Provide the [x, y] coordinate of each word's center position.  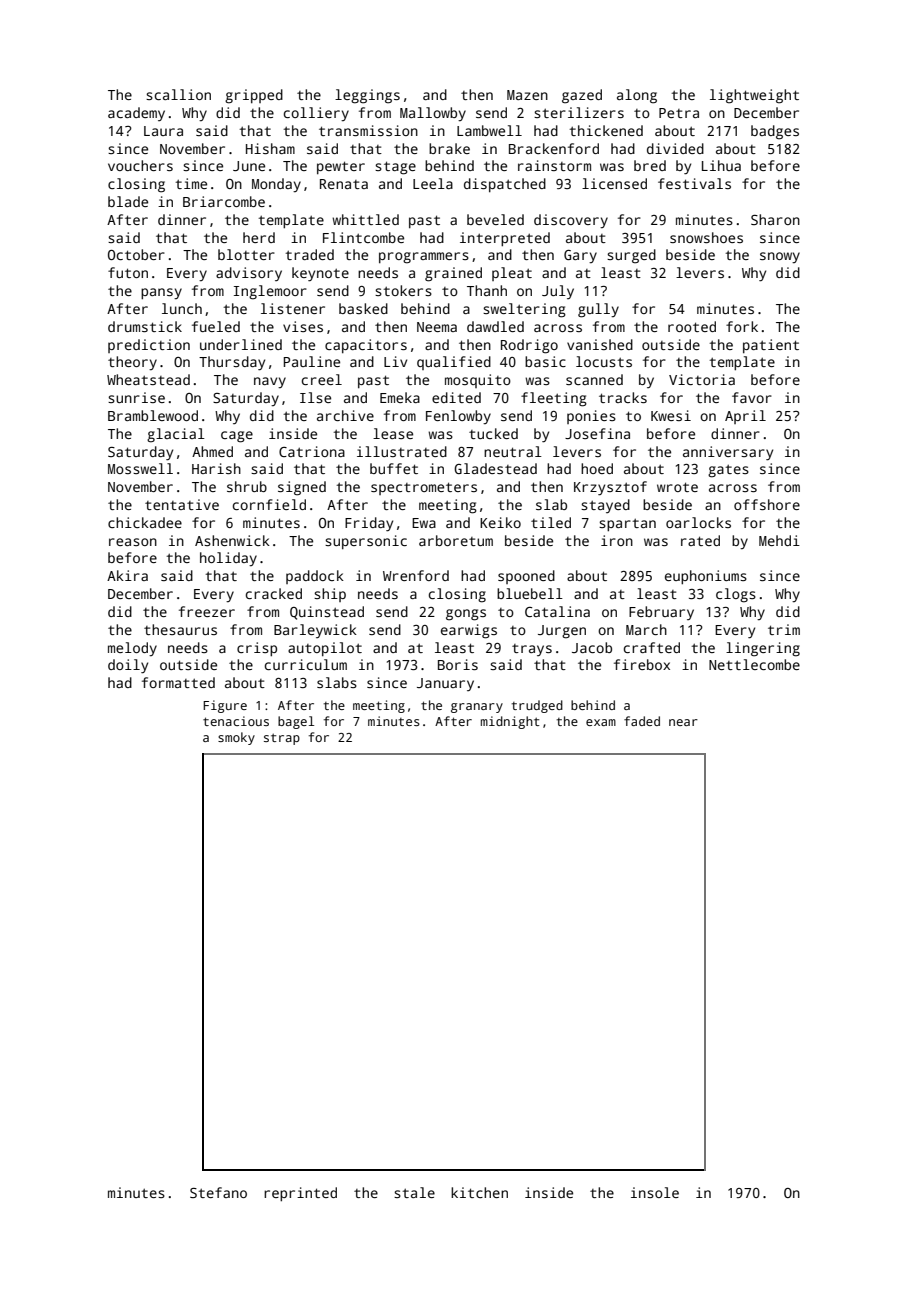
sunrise [136, 397]
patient [771, 346]
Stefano [218, 1192]
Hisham [270, 148]
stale [414, 1192]
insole [655, 1192]
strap [282, 739]
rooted [692, 326]
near [683, 722]
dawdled [495, 326]
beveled [495, 219]
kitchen [479, 1192]
